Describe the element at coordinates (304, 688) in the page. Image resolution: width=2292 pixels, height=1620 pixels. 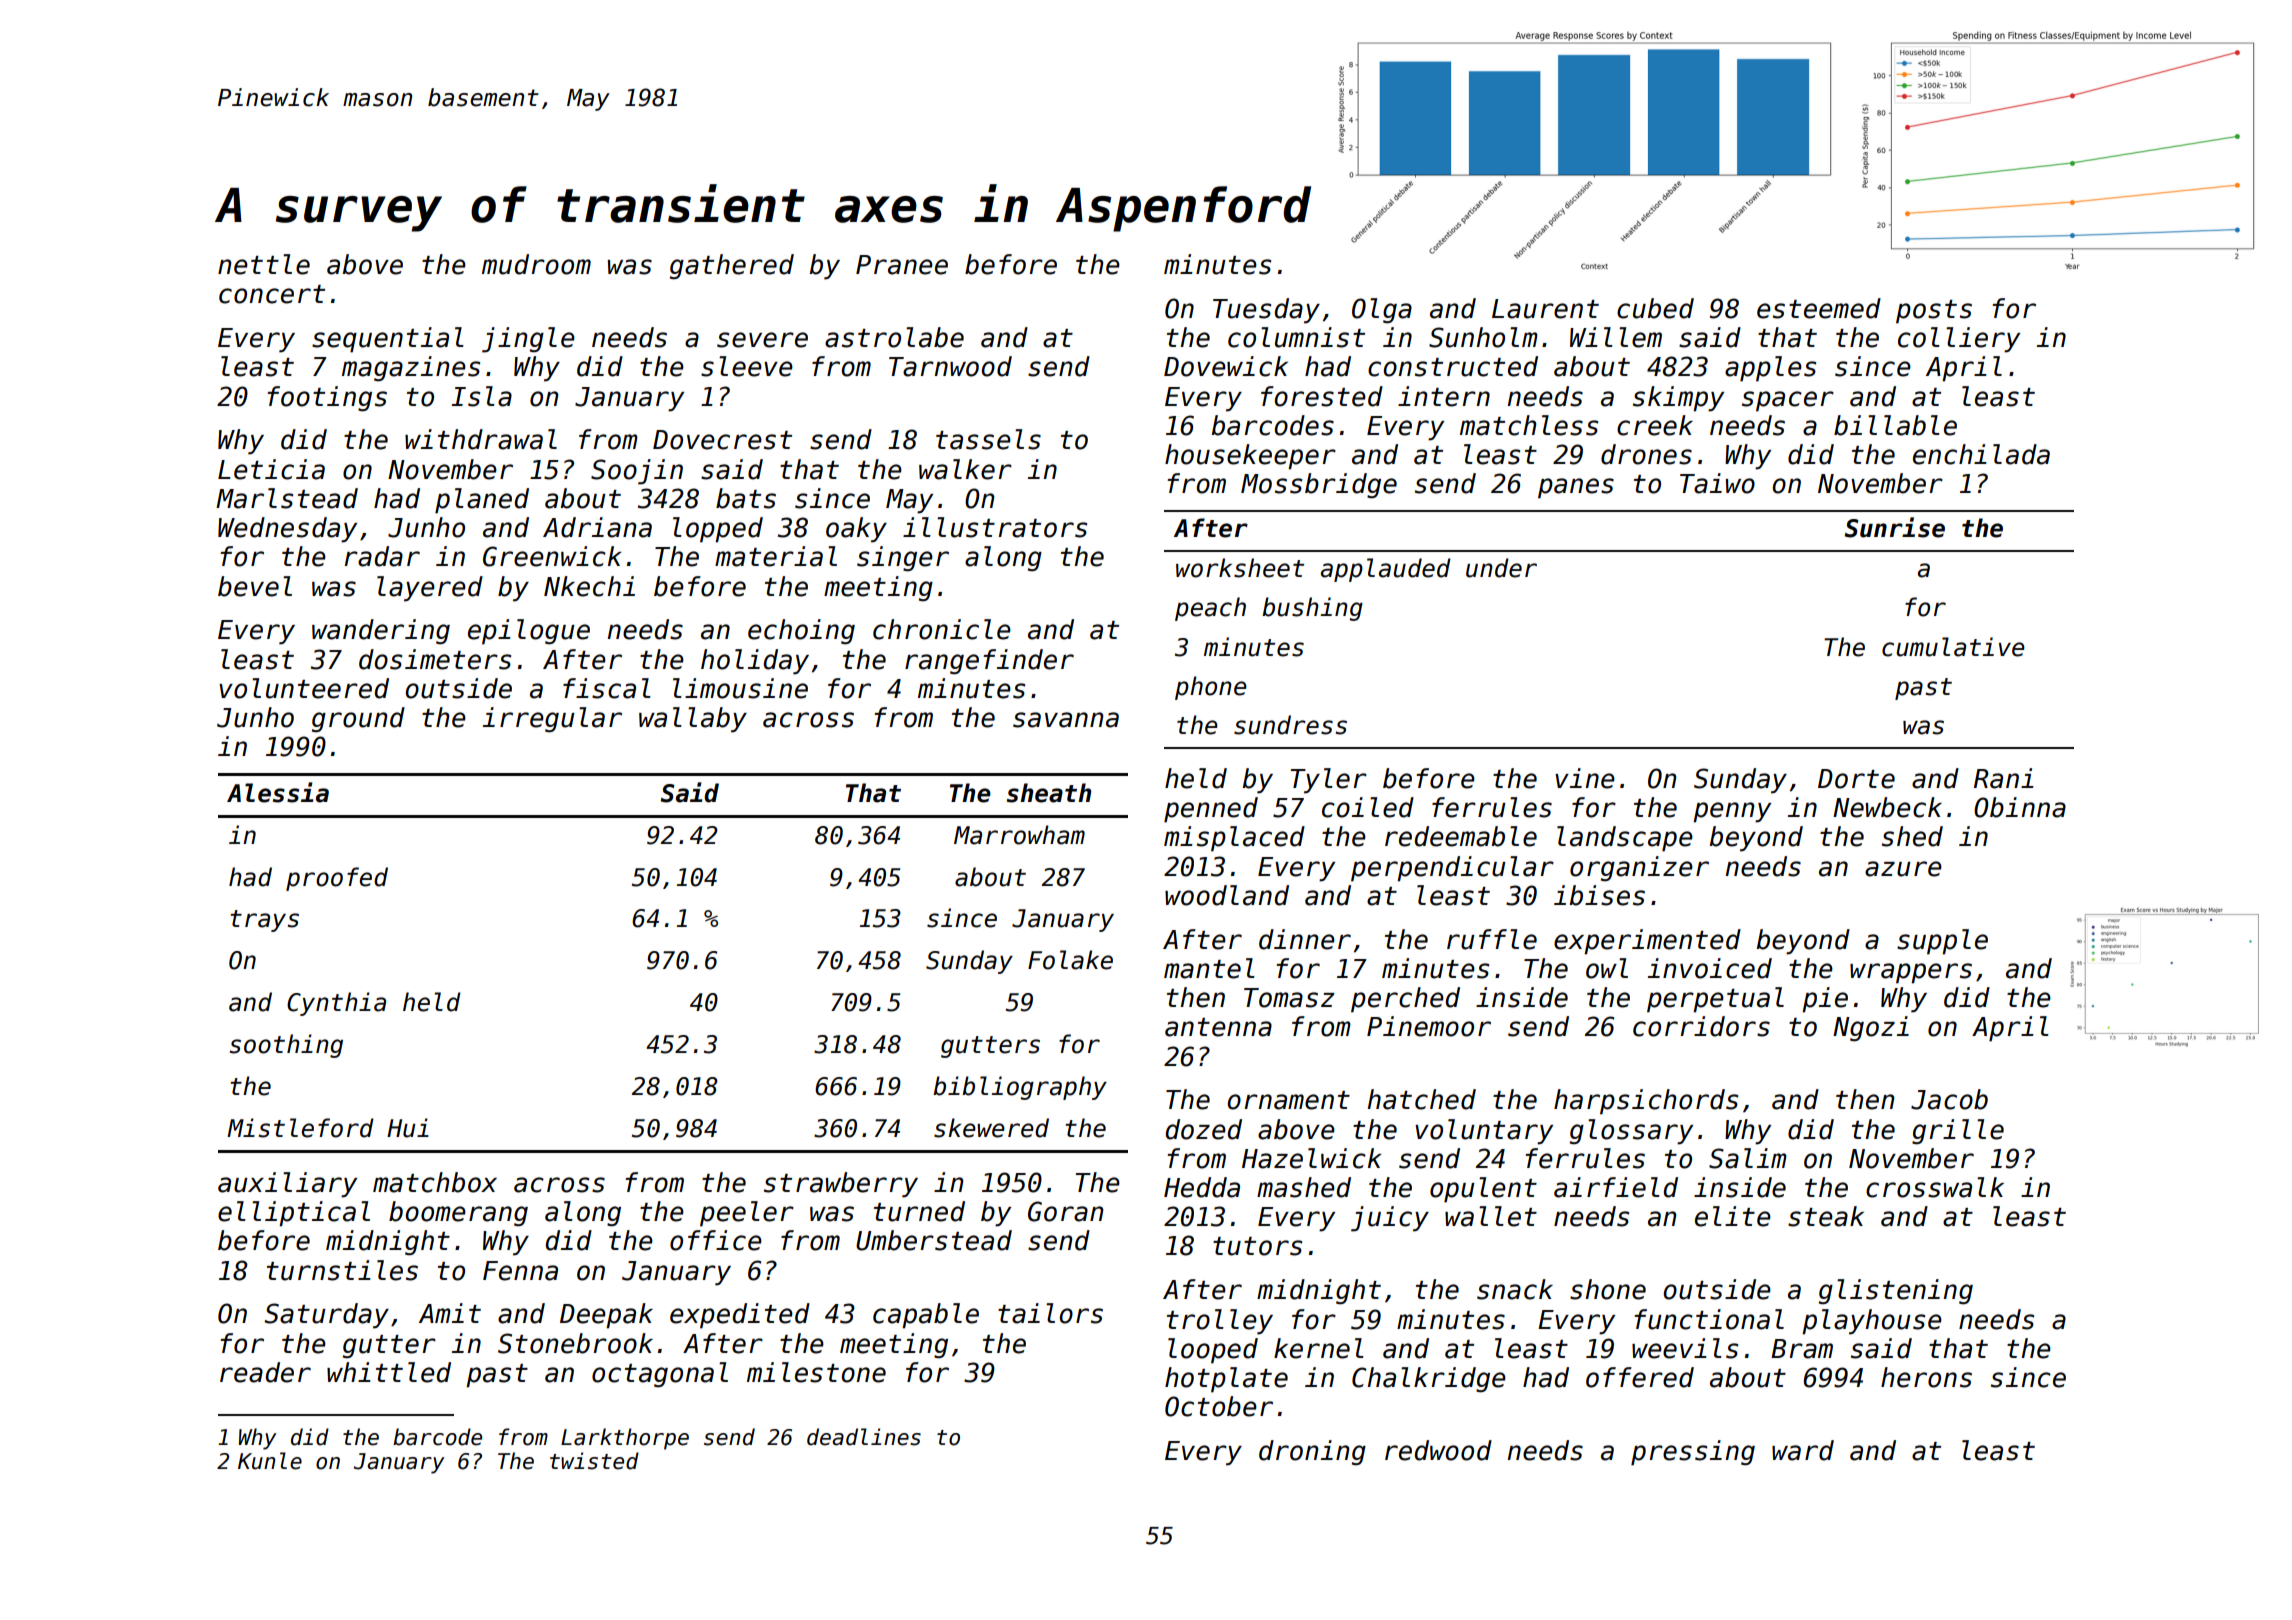
I see `volunteered` at that location.
